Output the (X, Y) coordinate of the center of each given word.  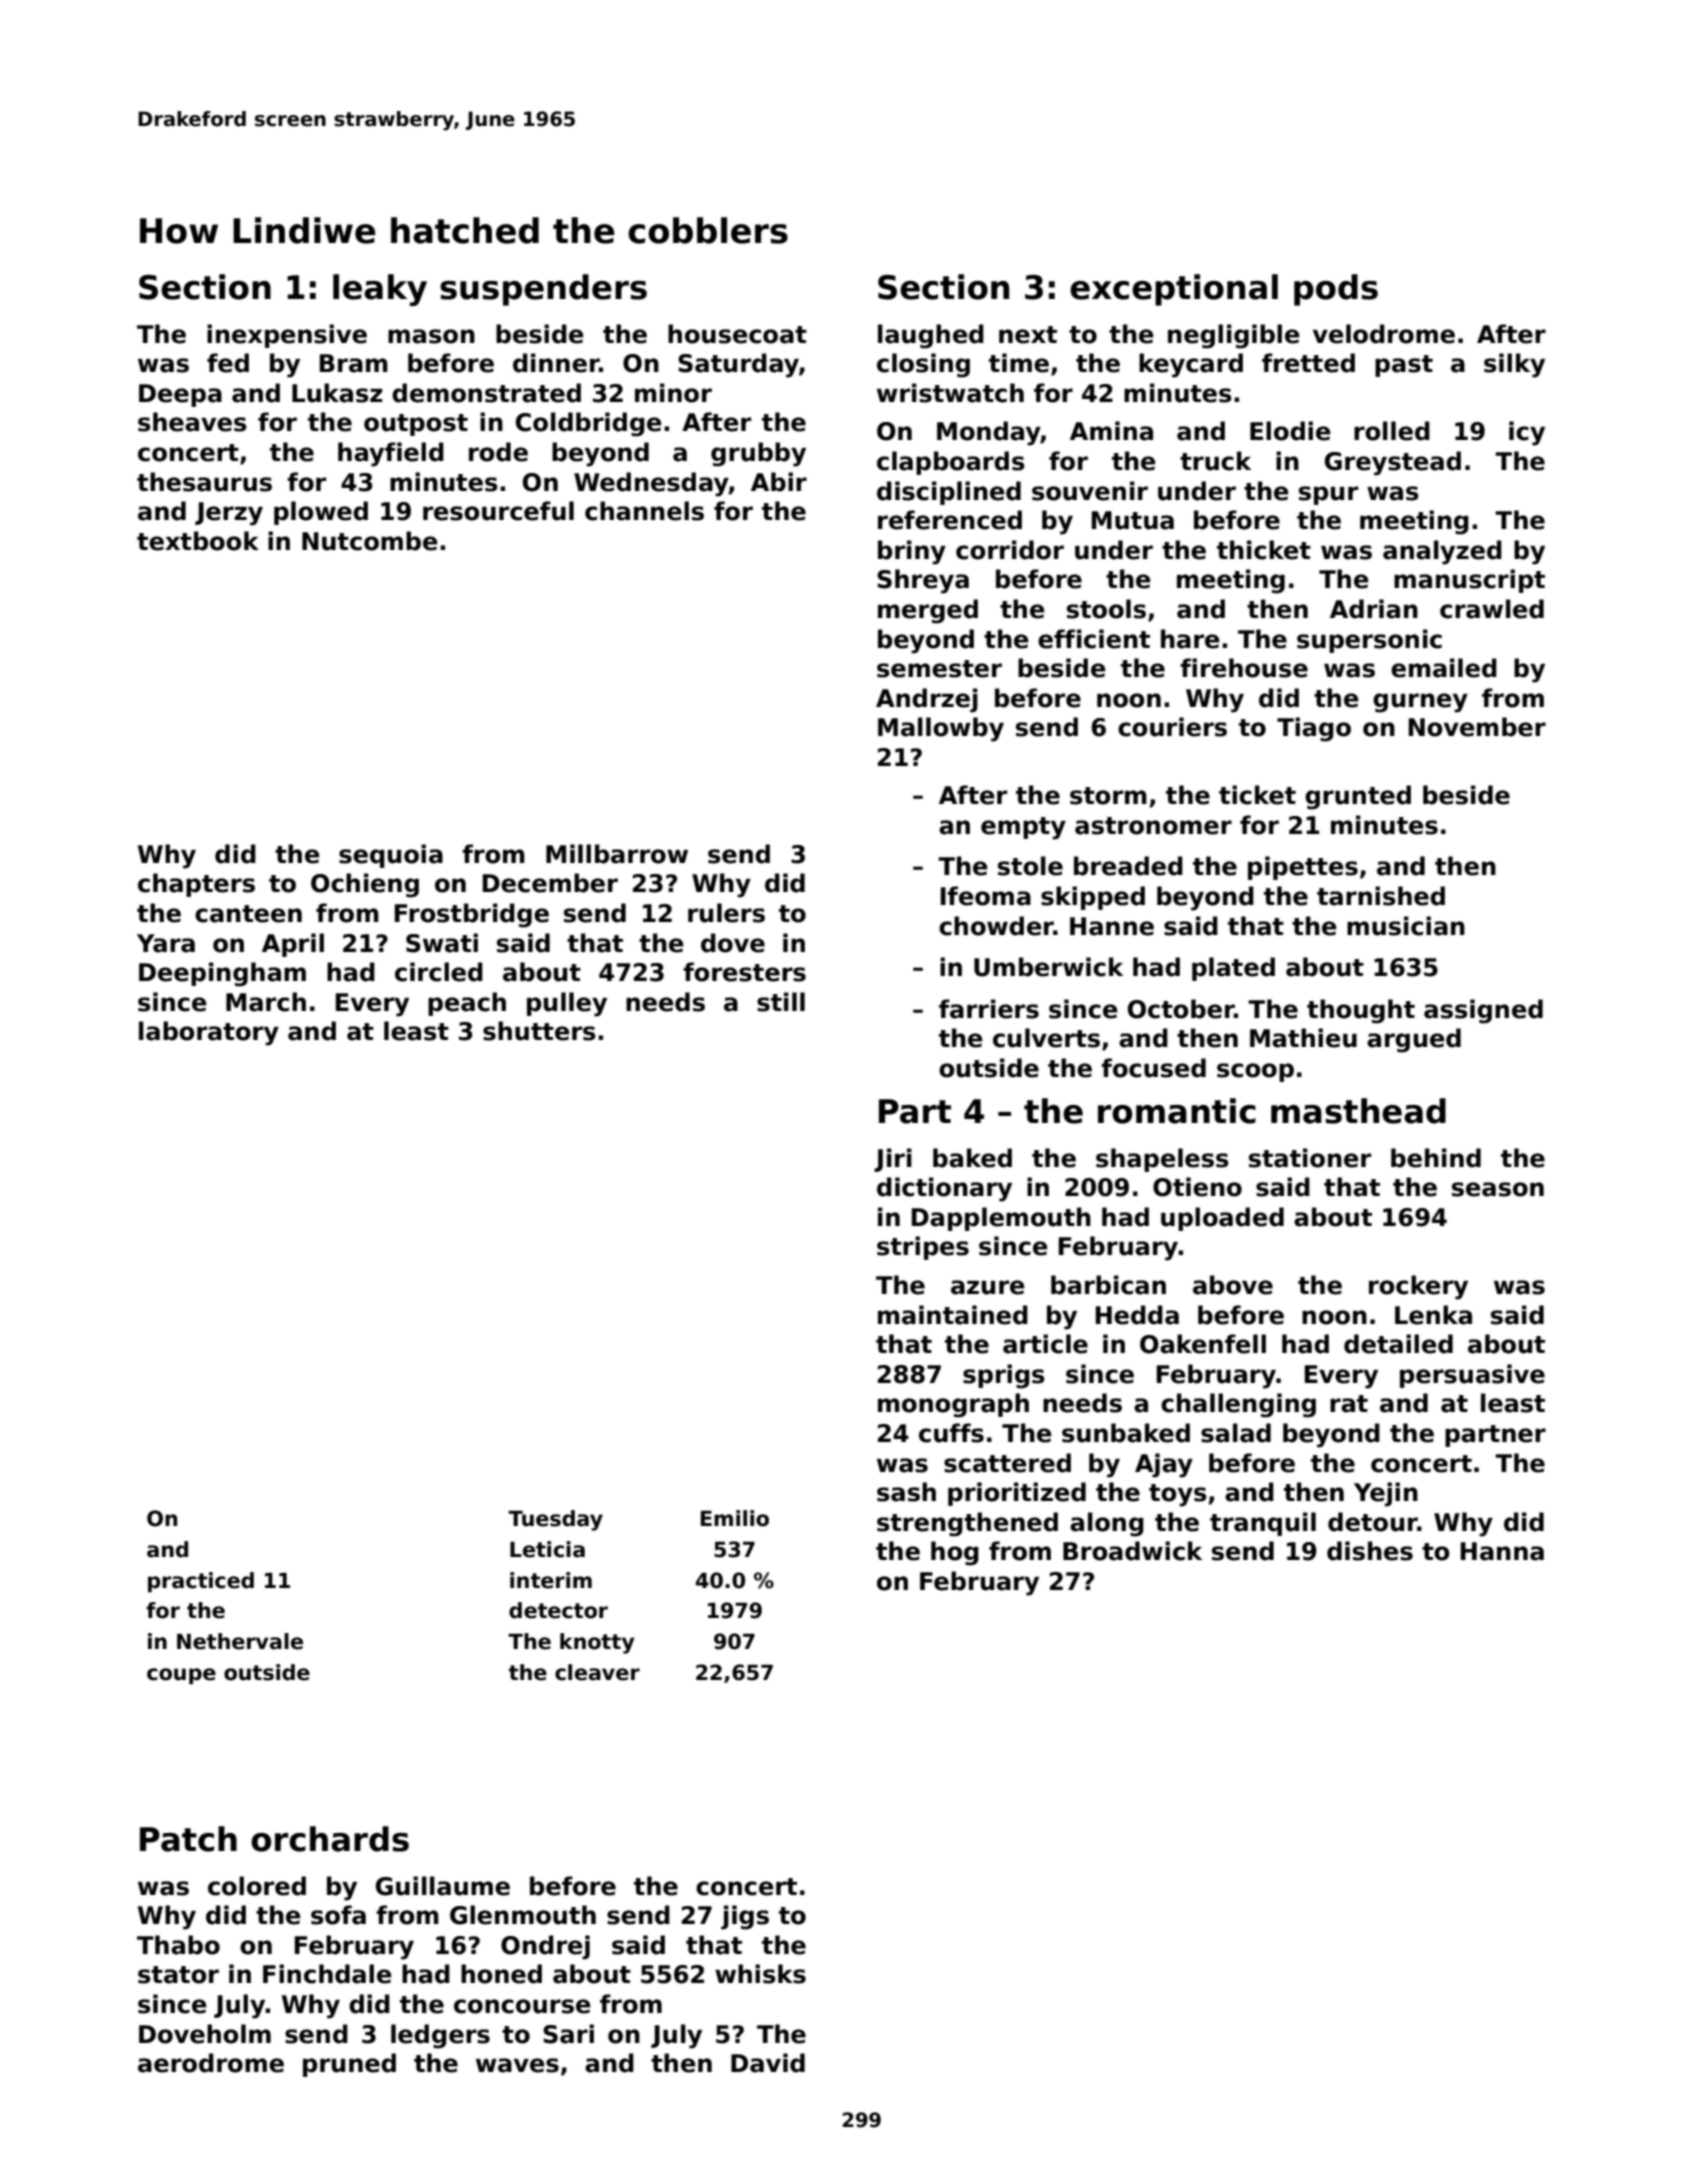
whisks (760, 1974)
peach (467, 1004)
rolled (1392, 431)
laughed (931, 336)
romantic (1177, 1111)
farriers (989, 1009)
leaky (380, 290)
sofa (338, 1915)
